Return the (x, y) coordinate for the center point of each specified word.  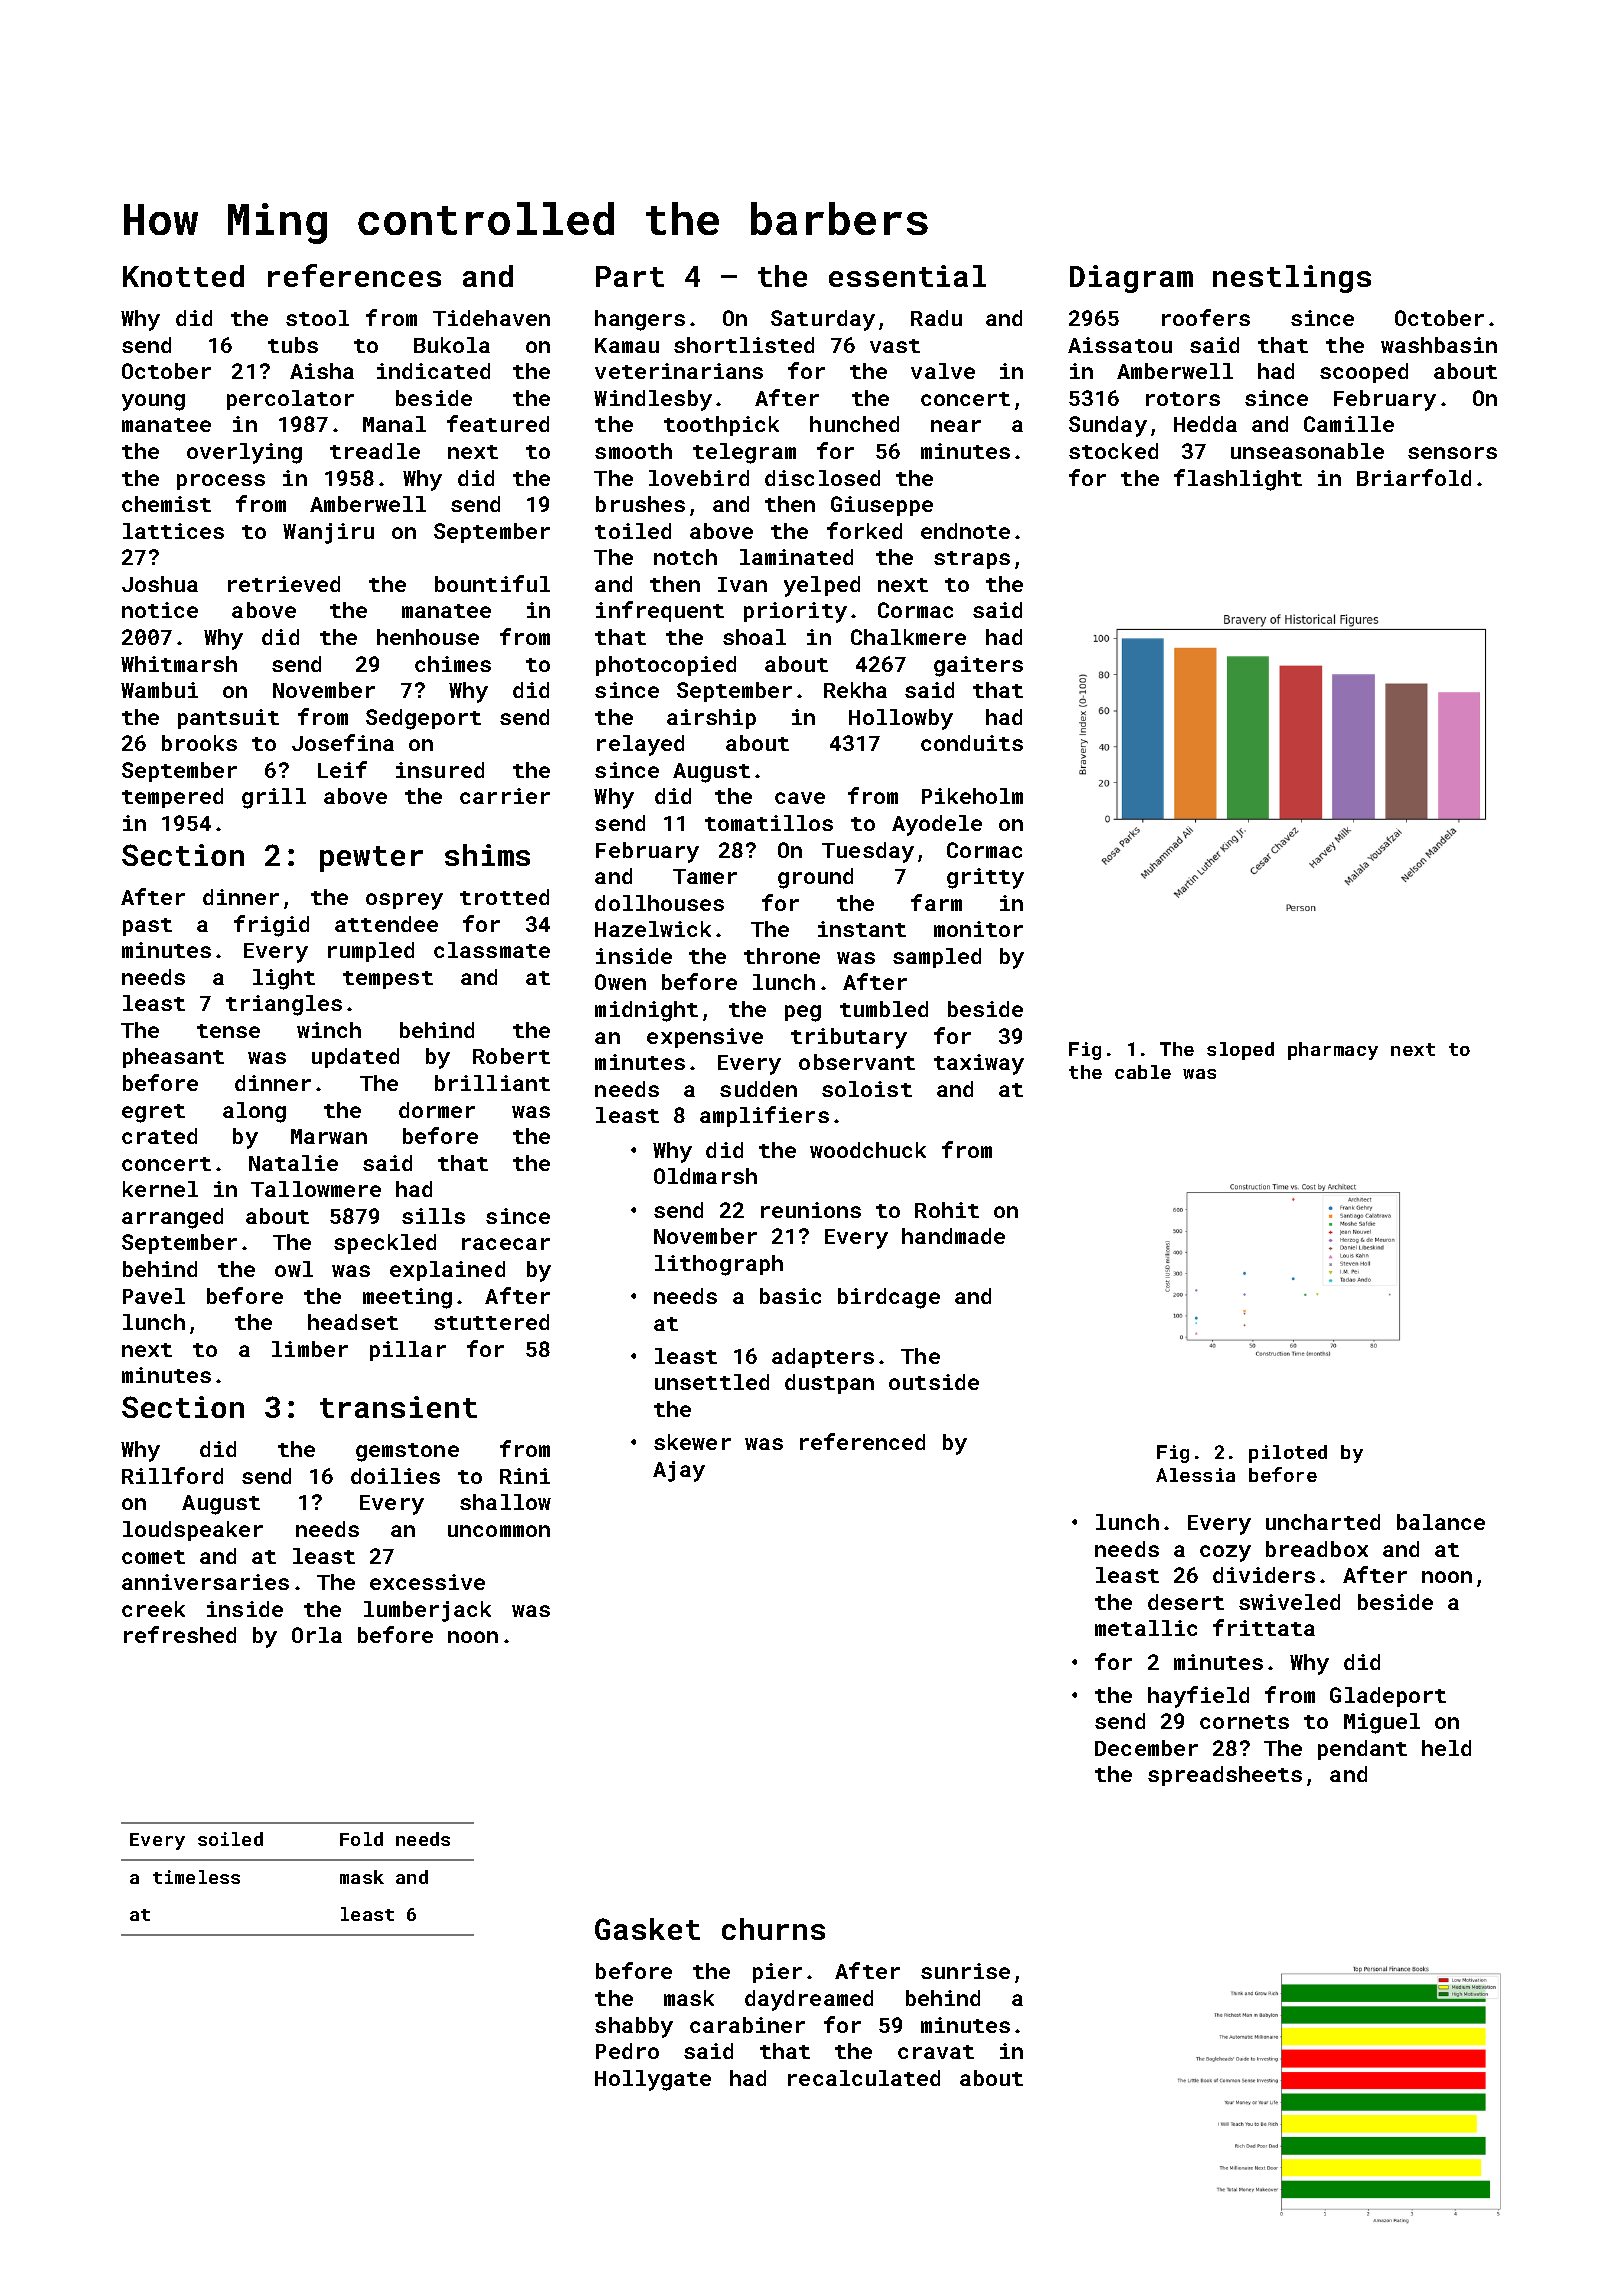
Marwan (329, 1136)
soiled (230, 1839)
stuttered (491, 1322)
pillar (408, 1351)
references (354, 275)
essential (907, 276)
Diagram (1131, 279)
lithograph (719, 1265)
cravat (936, 2052)
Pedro (627, 2051)
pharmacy (1333, 1051)
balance (1441, 1522)
